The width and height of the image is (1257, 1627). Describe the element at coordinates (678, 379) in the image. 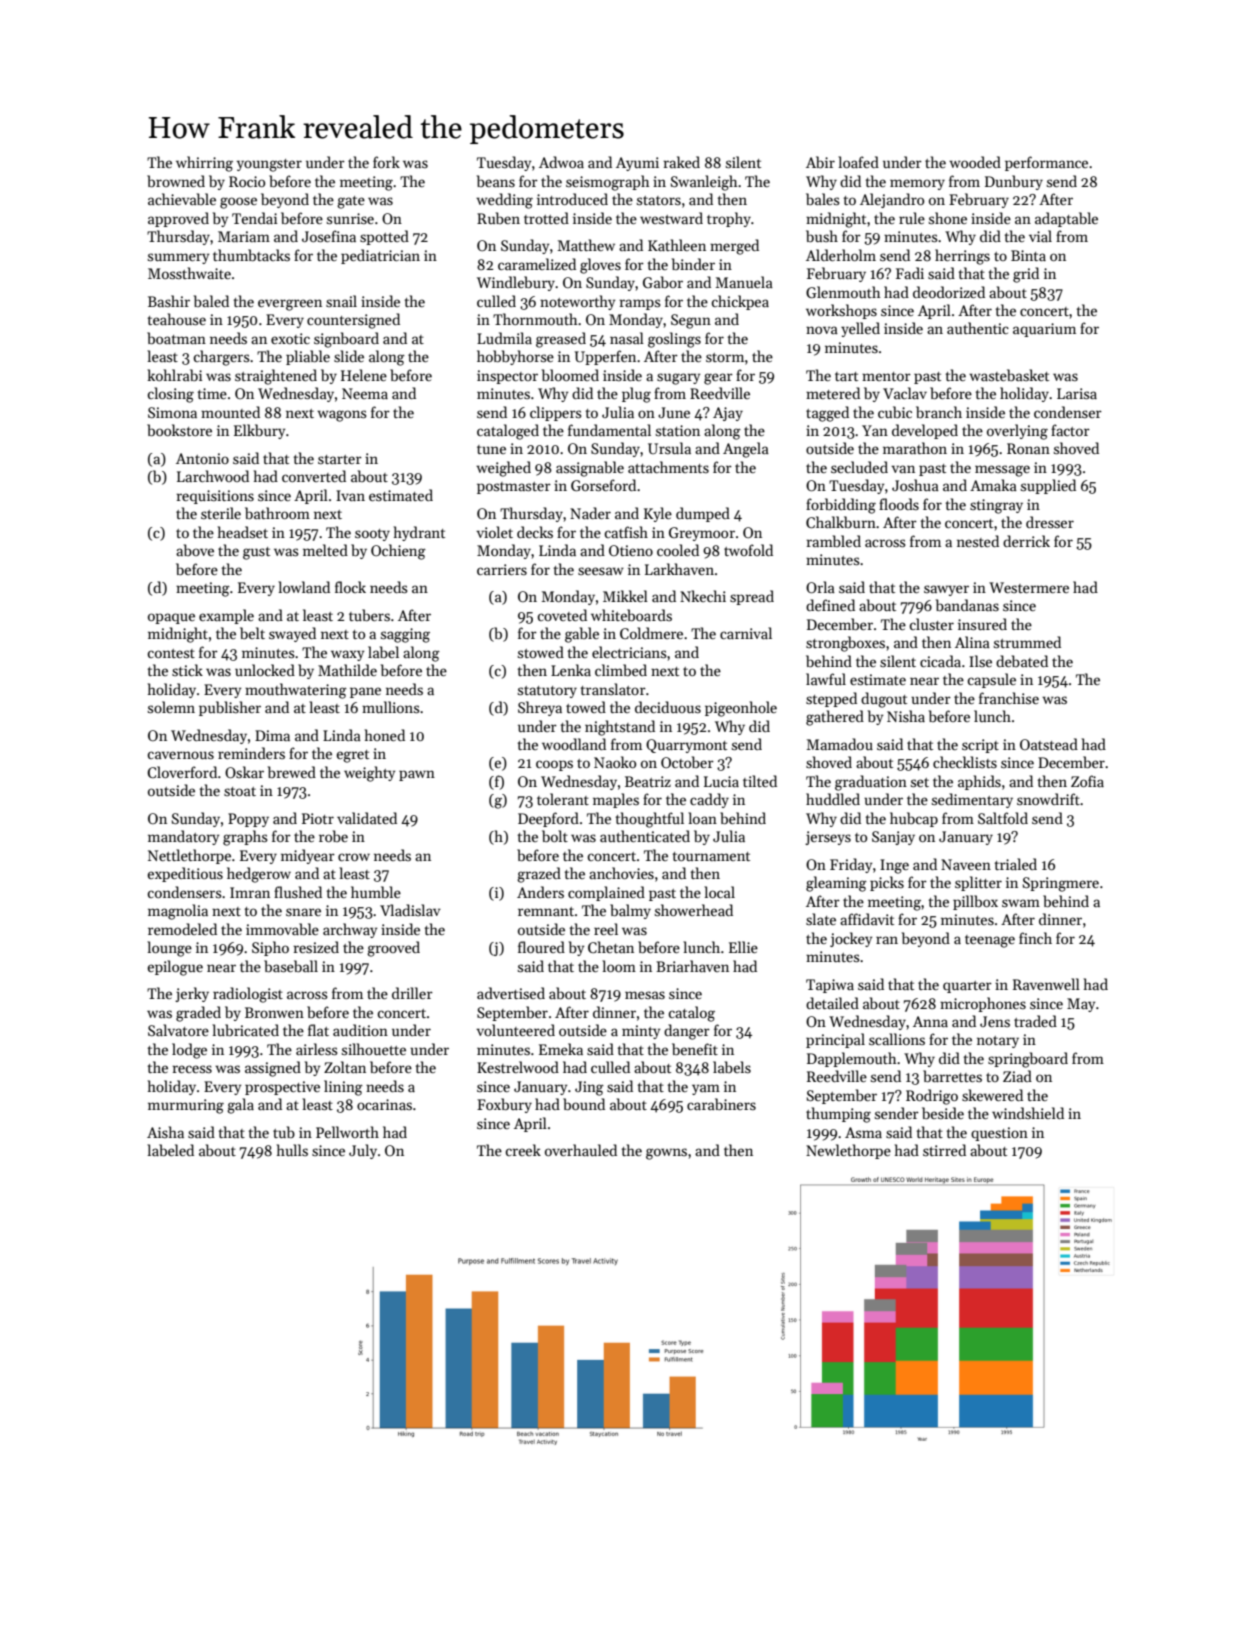

I see `sugary` at that location.
